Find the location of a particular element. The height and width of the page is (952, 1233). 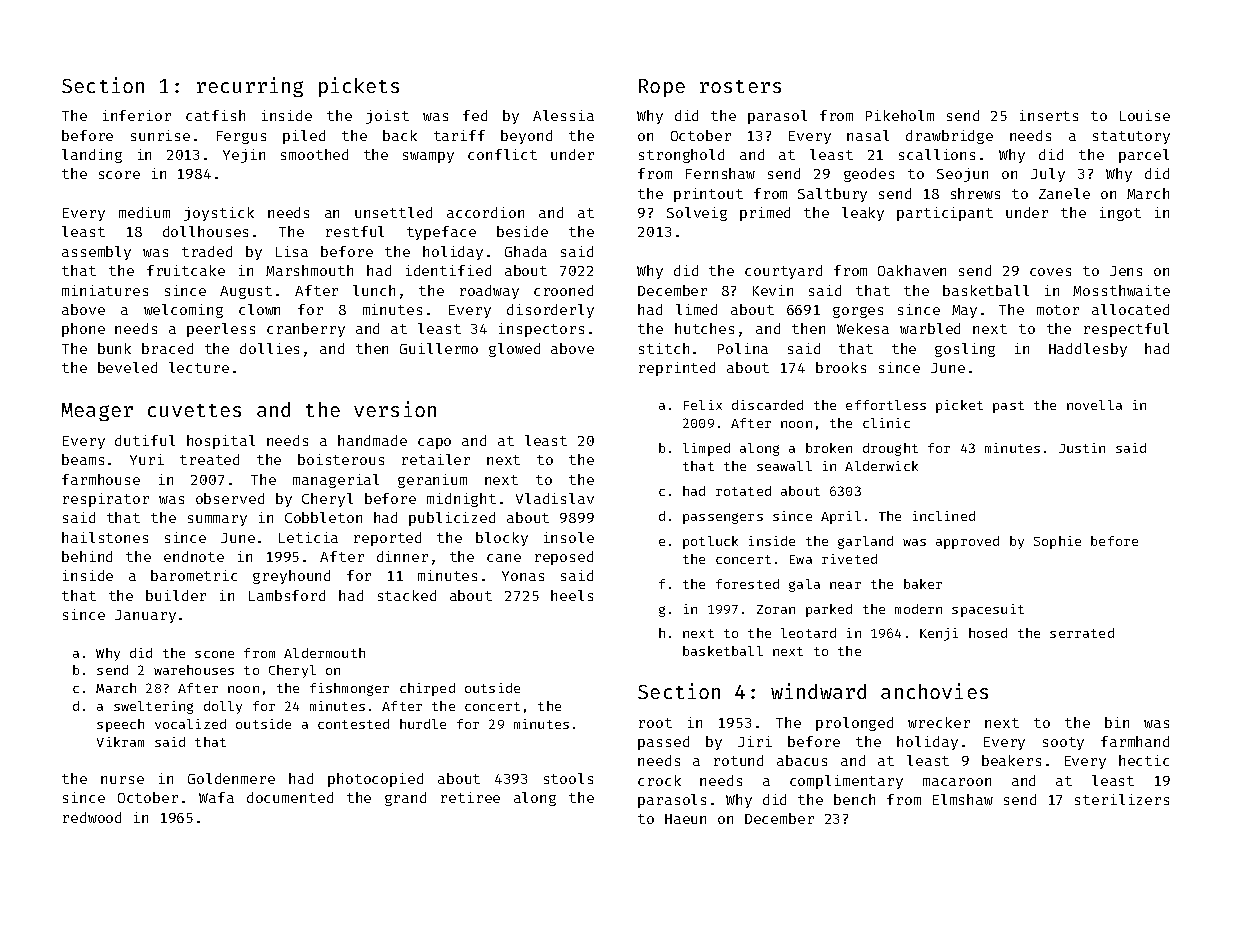

Sophie is located at coordinates (1057, 542).
